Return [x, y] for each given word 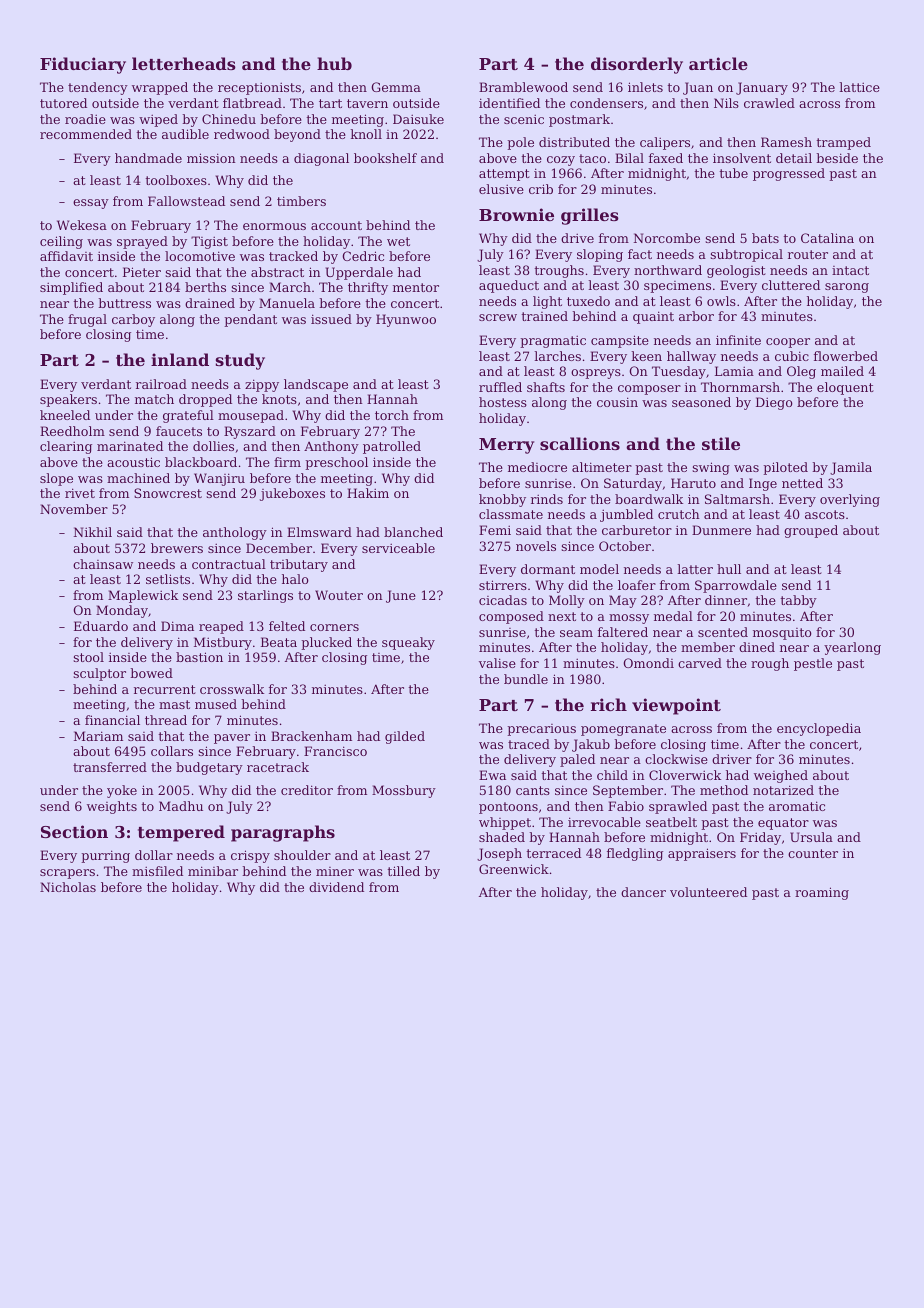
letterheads [184, 63]
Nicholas [68, 887]
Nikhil [92, 532]
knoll [366, 134]
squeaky [408, 643]
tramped [843, 143]
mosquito [782, 634]
